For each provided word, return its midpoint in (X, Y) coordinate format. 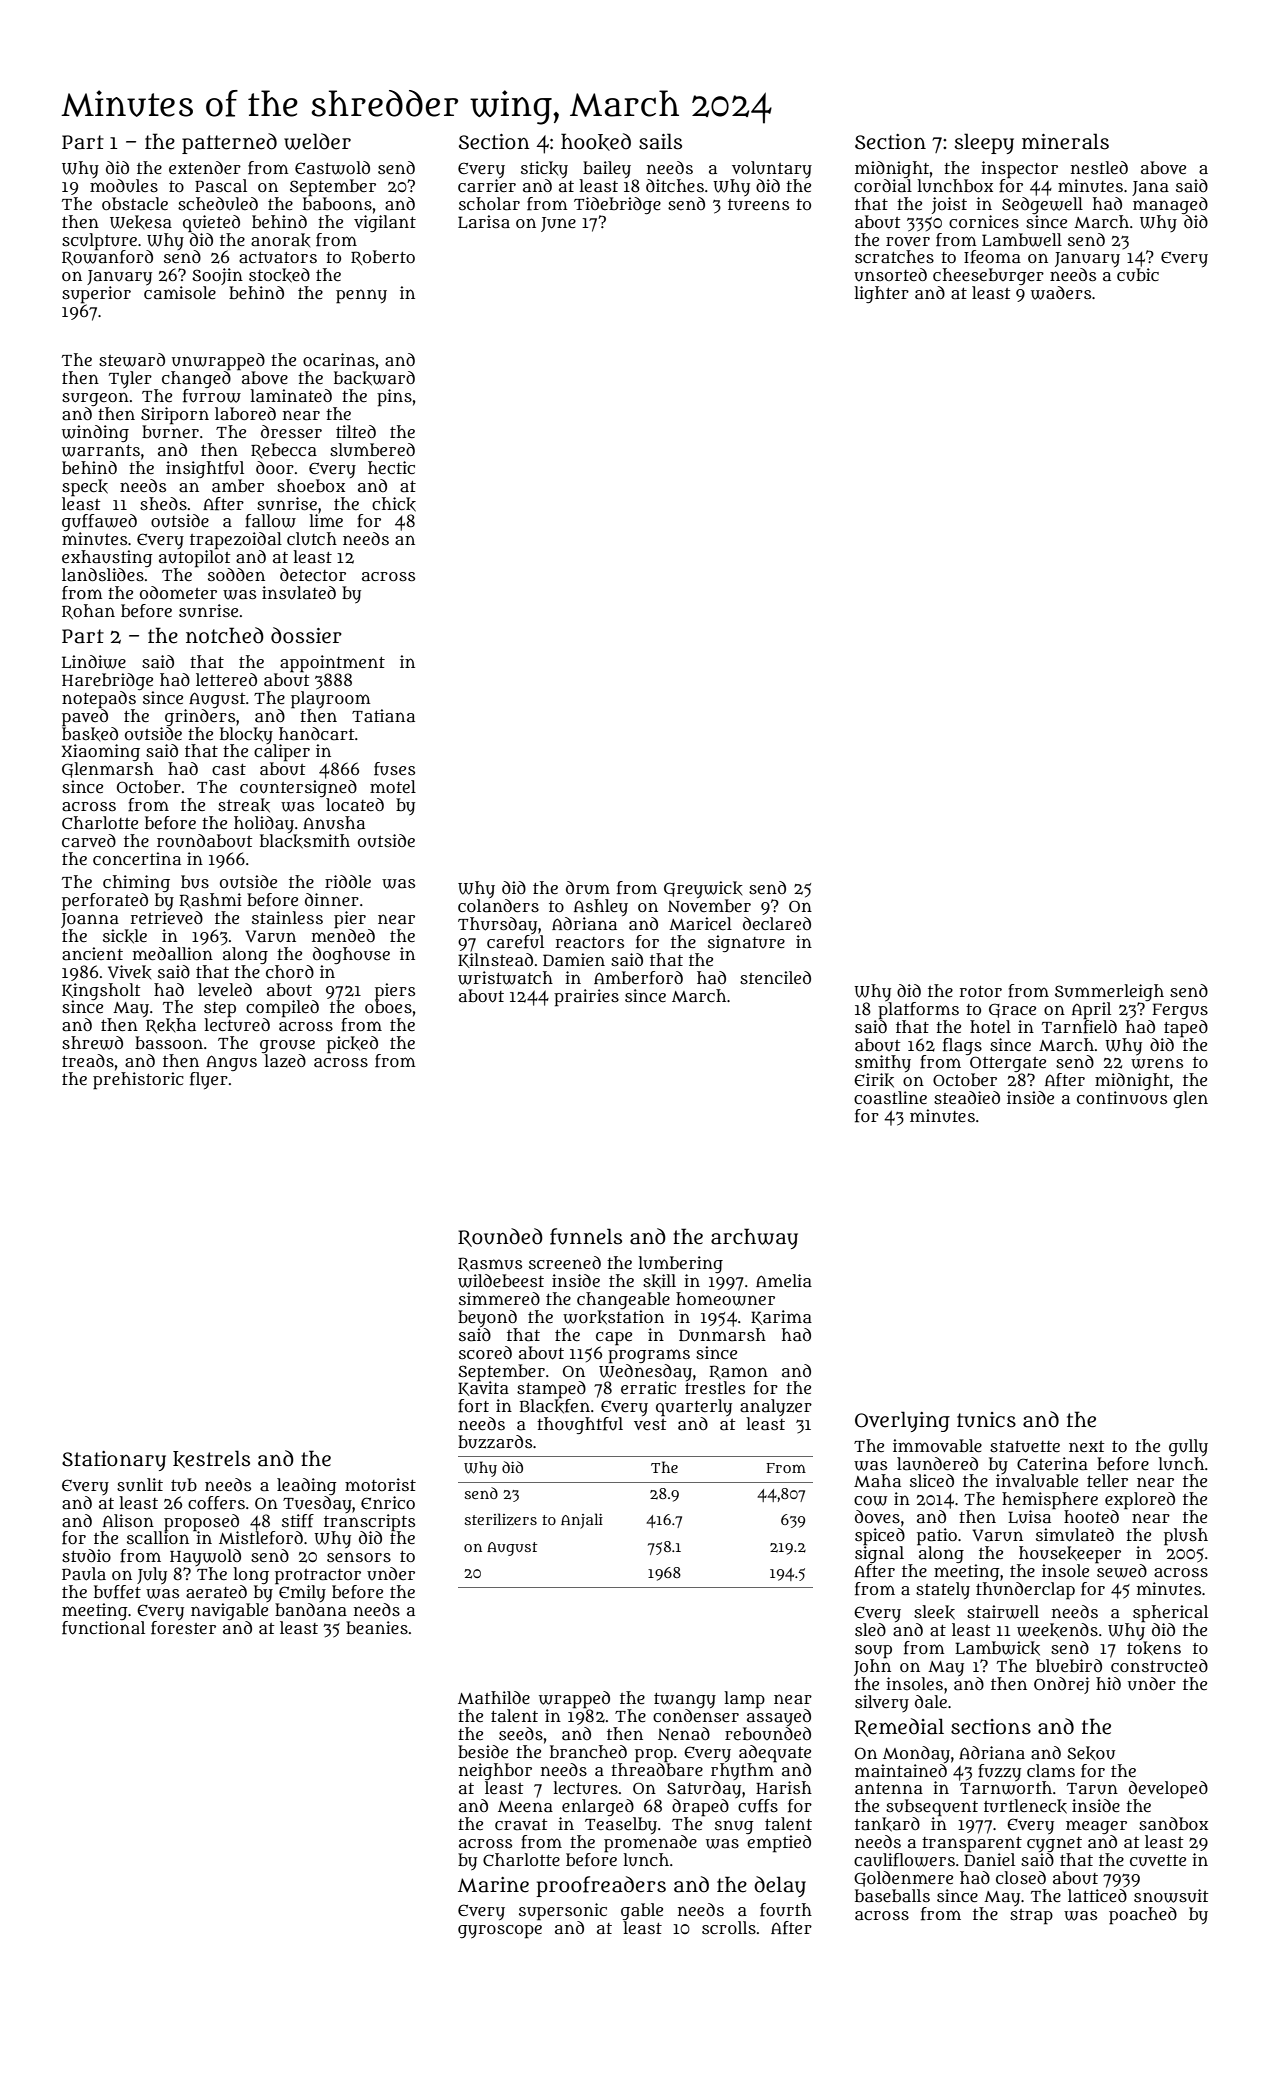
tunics (986, 1420)
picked (352, 1045)
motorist (380, 1484)
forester (183, 1628)
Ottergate (1008, 1064)
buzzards (495, 1442)
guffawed (99, 522)
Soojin (217, 276)
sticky (544, 169)
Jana (1150, 188)
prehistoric (138, 1081)
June (558, 224)
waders (1061, 293)
